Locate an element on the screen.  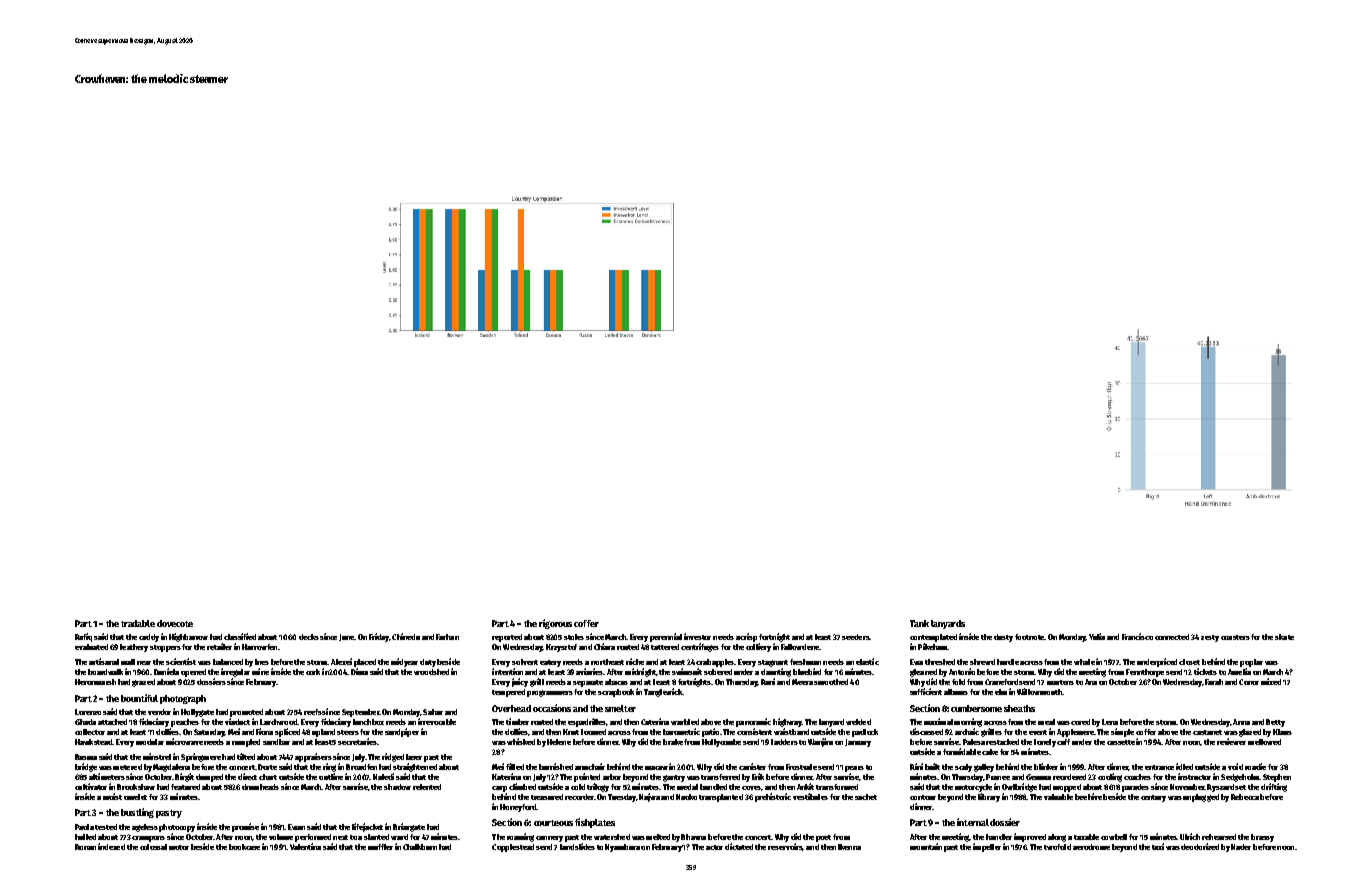
minstrel is located at coordinates (157, 756).
